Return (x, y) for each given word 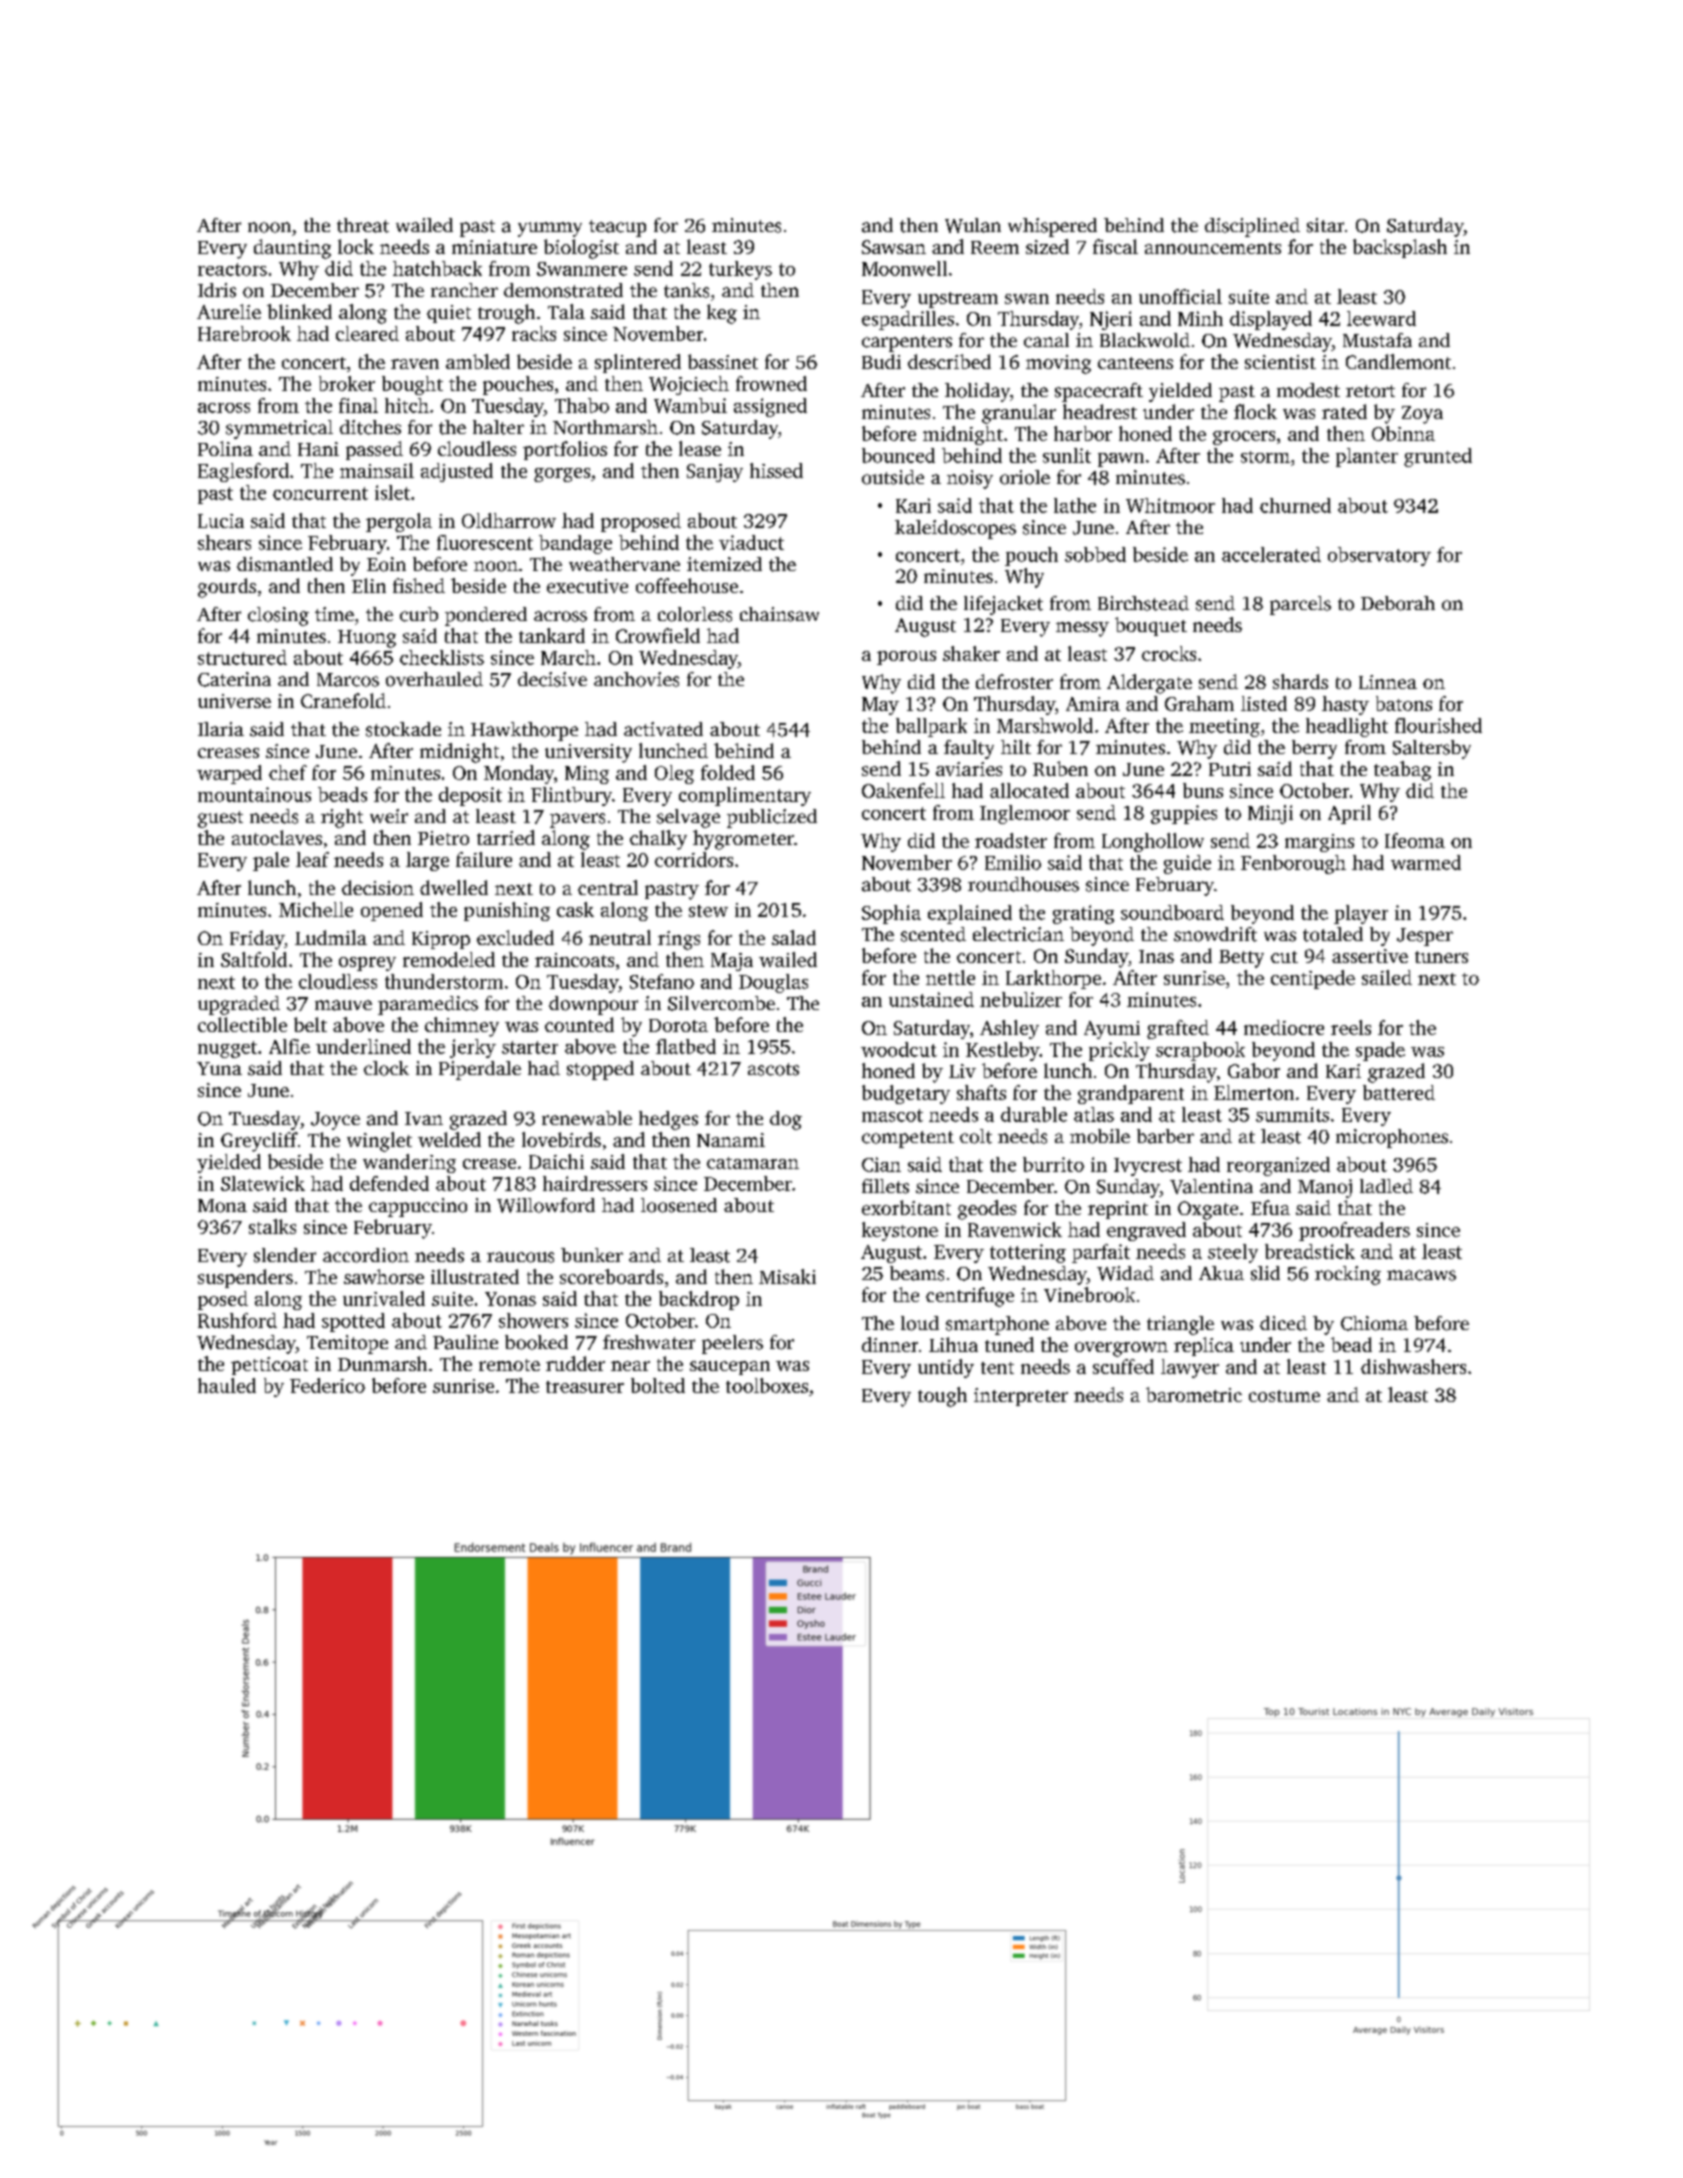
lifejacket (1003, 605)
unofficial (1180, 296)
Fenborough (1293, 864)
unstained (931, 999)
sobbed (1095, 554)
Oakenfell (903, 790)
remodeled (449, 959)
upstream (958, 300)
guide (1187, 864)
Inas (1156, 956)
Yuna (219, 1068)
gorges (562, 475)
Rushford (237, 1320)
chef (288, 772)
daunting (292, 249)
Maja (732, 962)
